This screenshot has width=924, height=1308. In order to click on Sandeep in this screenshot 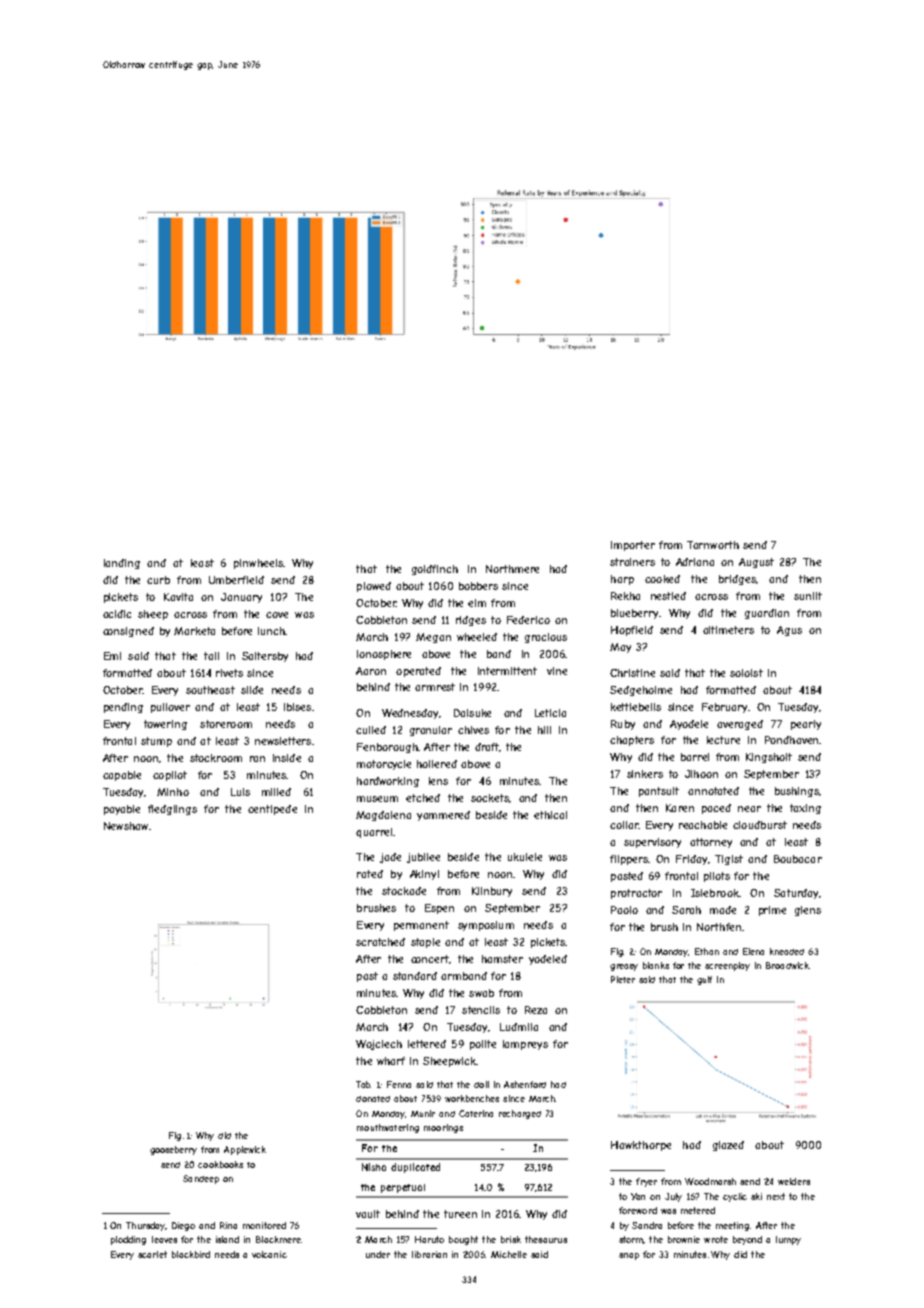, I will do `click(201, 1179)`.
